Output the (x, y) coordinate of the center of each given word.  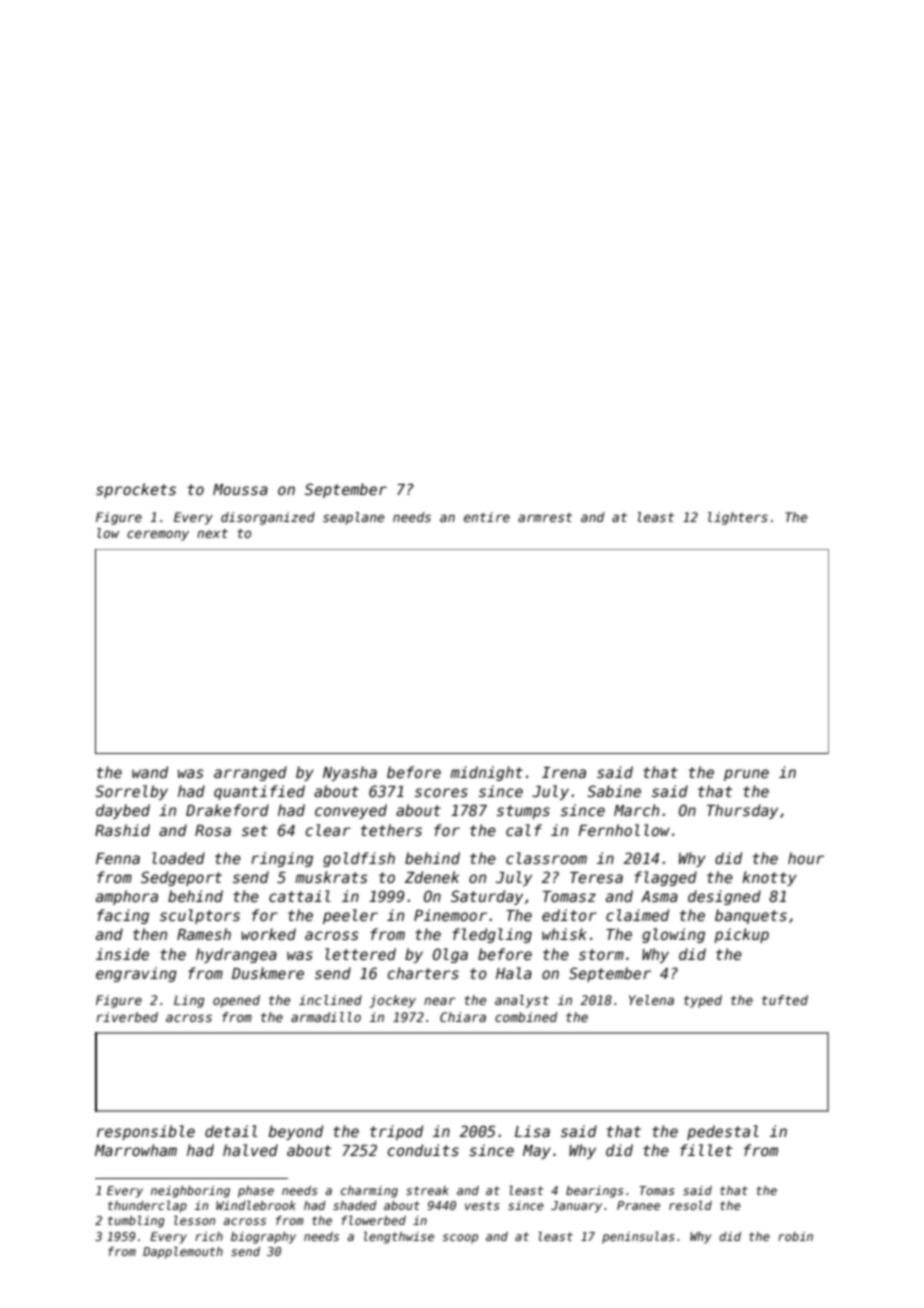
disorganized (268, 518)
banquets (751, 916)
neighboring (190, 1191)
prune (746, 775)
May (537, 1152)
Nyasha (350, 773)
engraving (136, 974)
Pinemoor (450, 915)
